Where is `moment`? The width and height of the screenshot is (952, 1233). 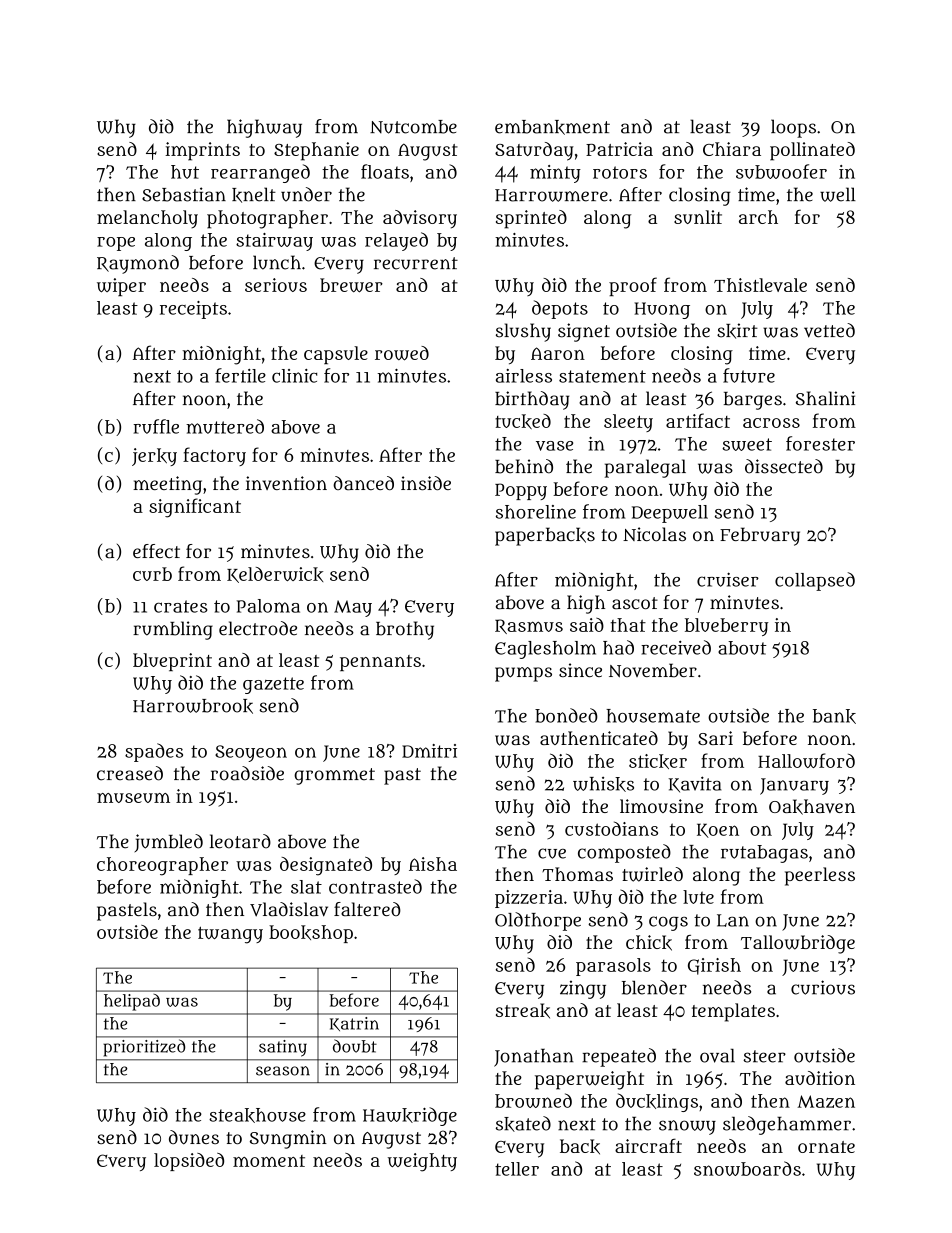 moment is located at coordinates (269, 1161).
